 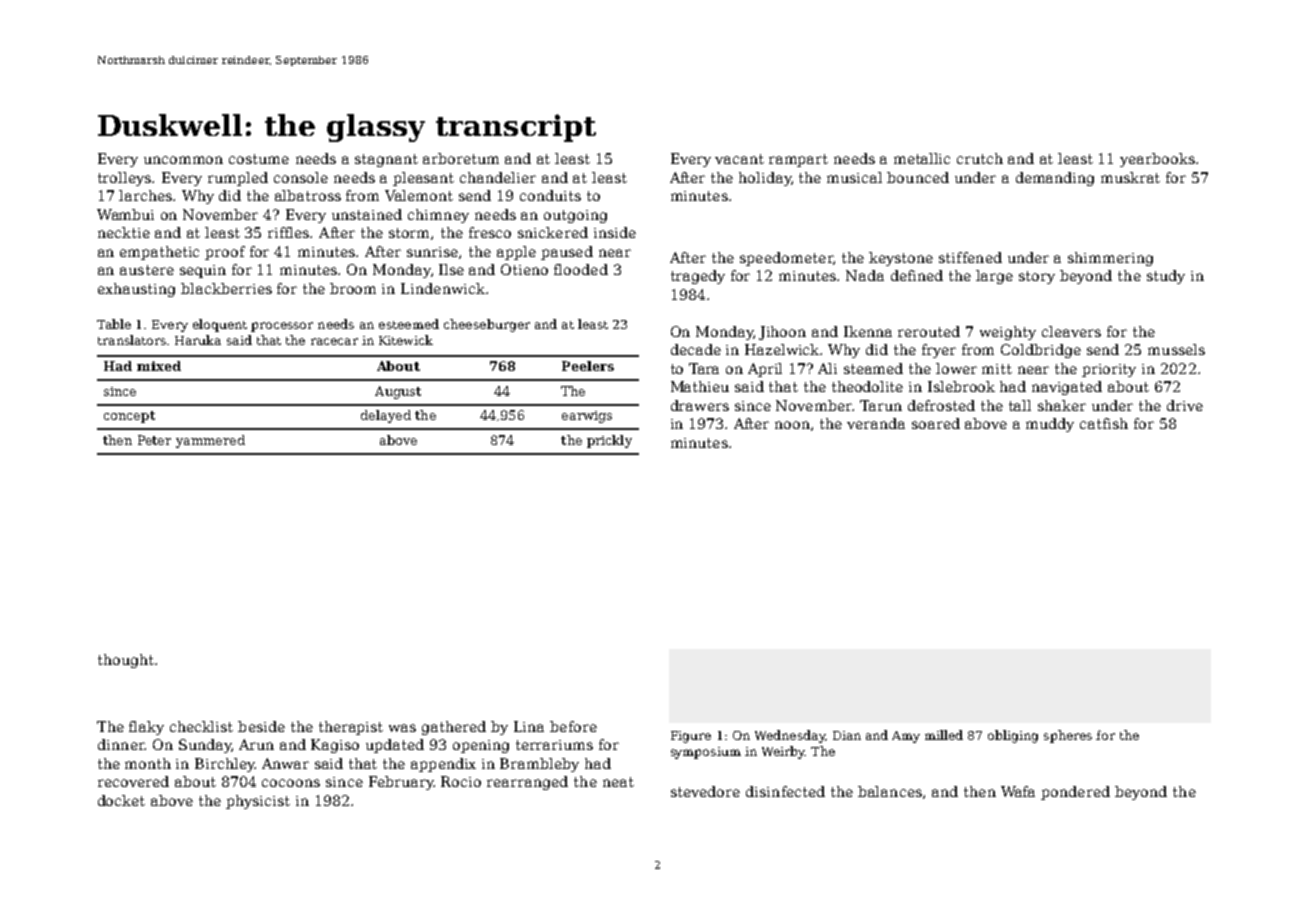 What do you see at coordinates (587, 417) in the screenshot?
I see `earwigs` at bounding box center [587, 417].
